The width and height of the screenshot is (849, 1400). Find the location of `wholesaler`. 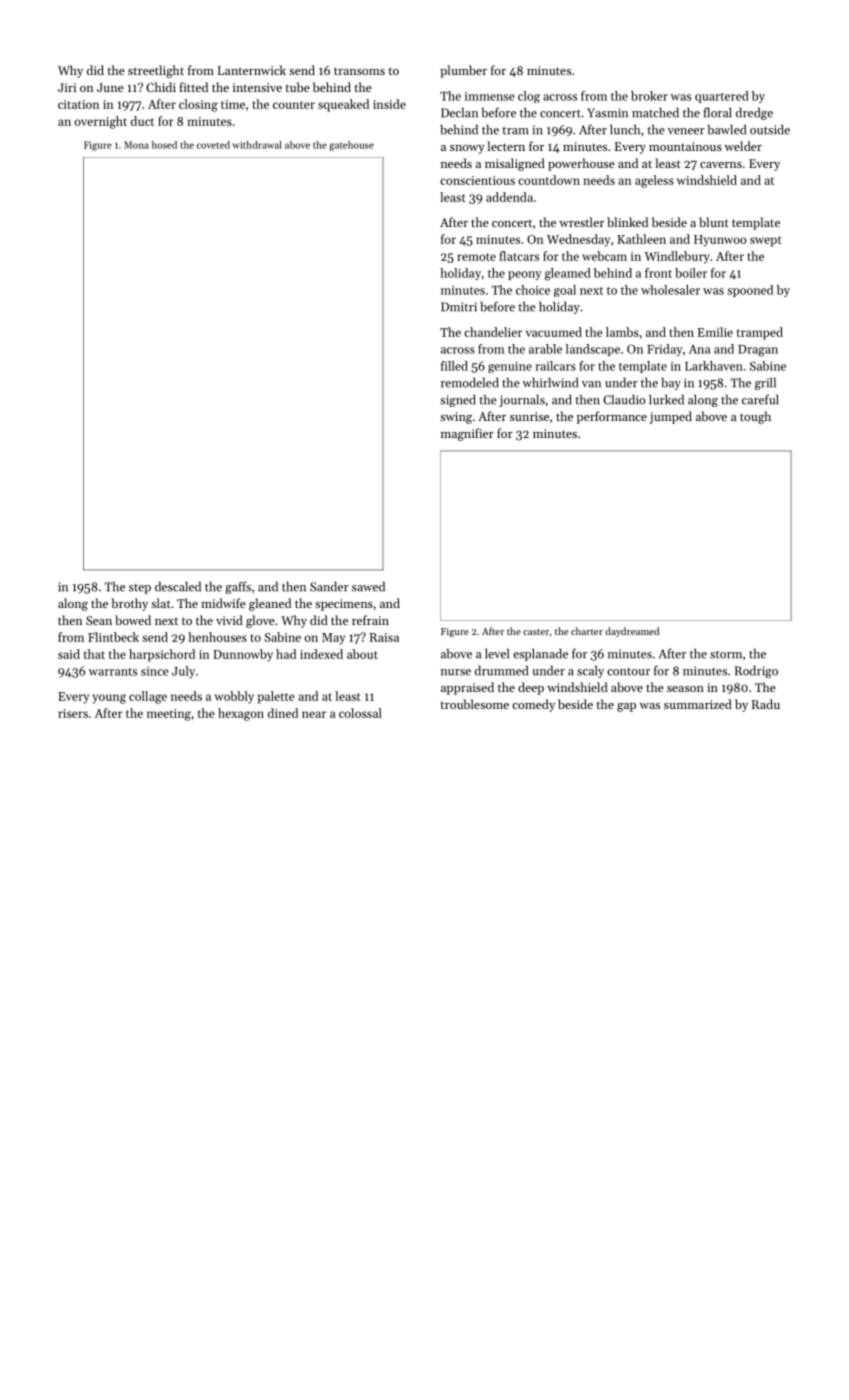

wholesaler is located at coordinates (670, 290).
